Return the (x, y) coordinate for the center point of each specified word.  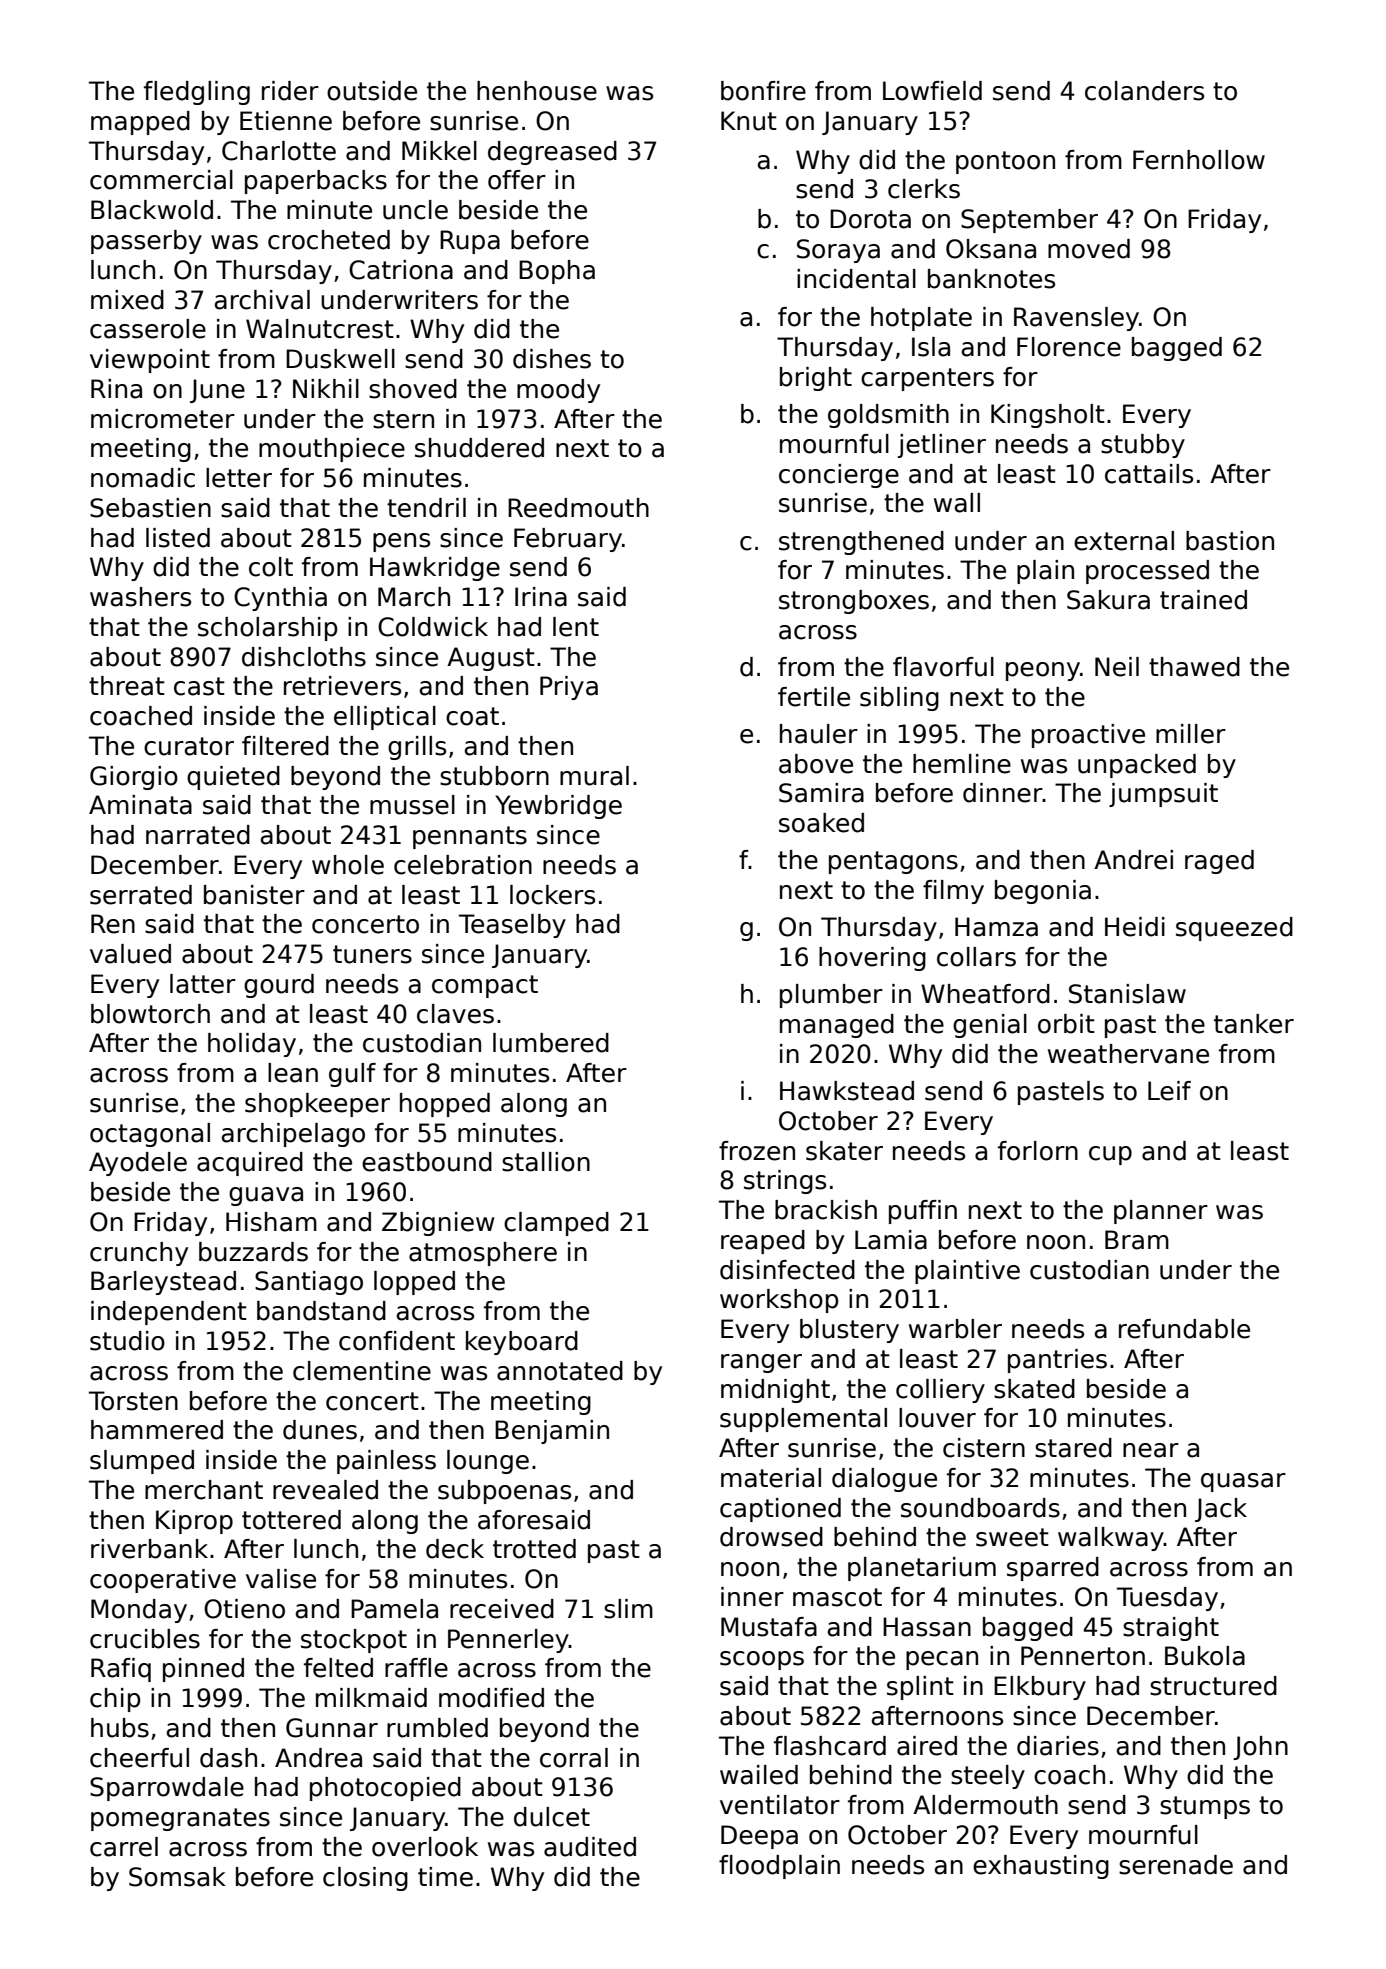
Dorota (870, 219)
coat (472, 716)
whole (348, 865)
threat (127, 686)
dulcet (552, 1817)
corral (574, 1758)
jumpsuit (1163, 795)
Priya (569, 688)
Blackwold (152, 210)
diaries (1058, 1746)
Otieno (244, 1609)
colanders (1144, 91)
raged (1219, 862)
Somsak (177, 1877)
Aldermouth (985, 1805)
